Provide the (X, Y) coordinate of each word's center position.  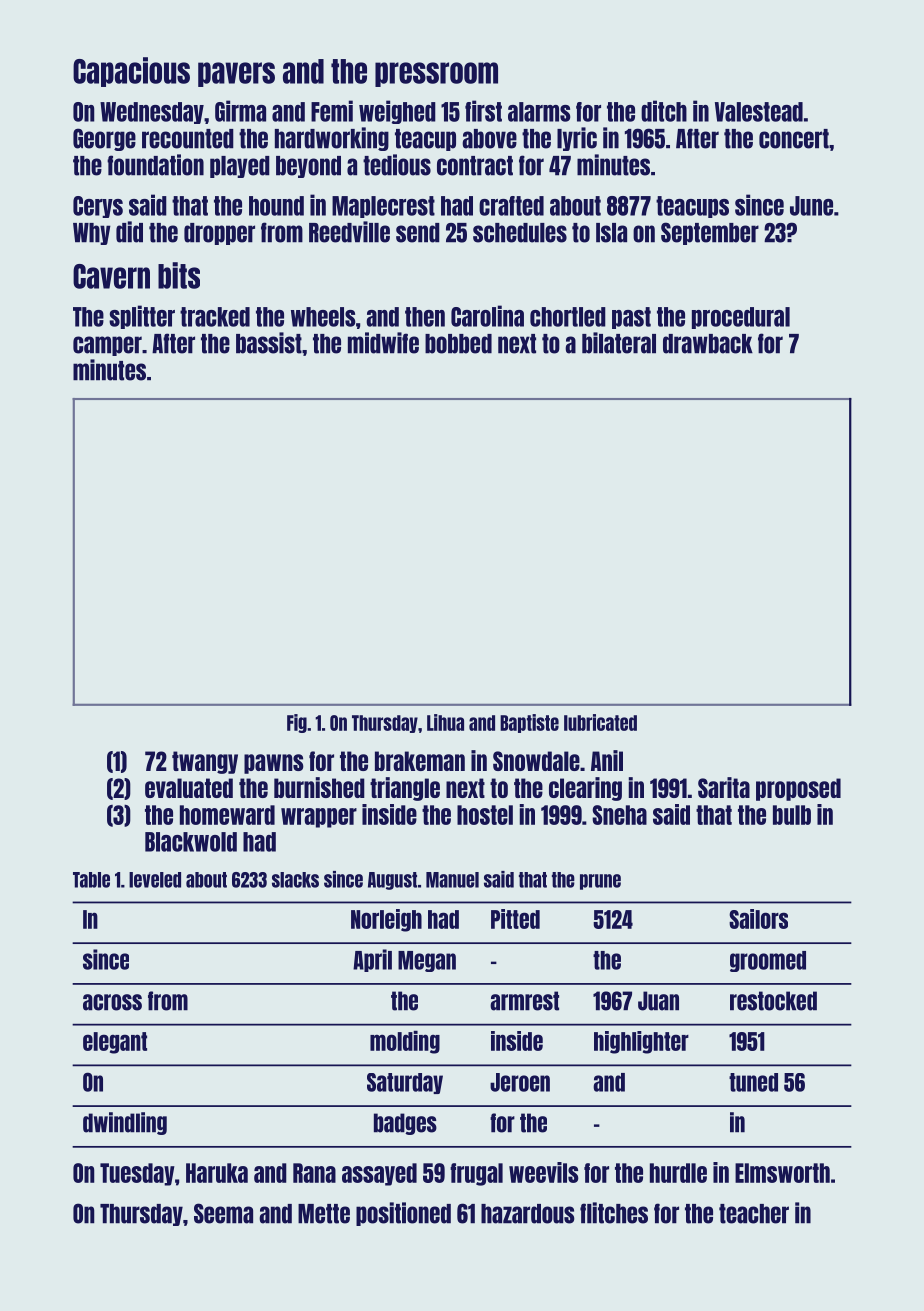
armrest (524, 1001)
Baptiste (529, 723)
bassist (269, 343)
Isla (611, 233)
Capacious (131, 72)
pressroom (436, 74)
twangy (205, 762)
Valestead (759, 112)
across (112, 1002)
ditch (664, 111)
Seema (223, 1213)
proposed (798, 789)
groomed (768, 961)
